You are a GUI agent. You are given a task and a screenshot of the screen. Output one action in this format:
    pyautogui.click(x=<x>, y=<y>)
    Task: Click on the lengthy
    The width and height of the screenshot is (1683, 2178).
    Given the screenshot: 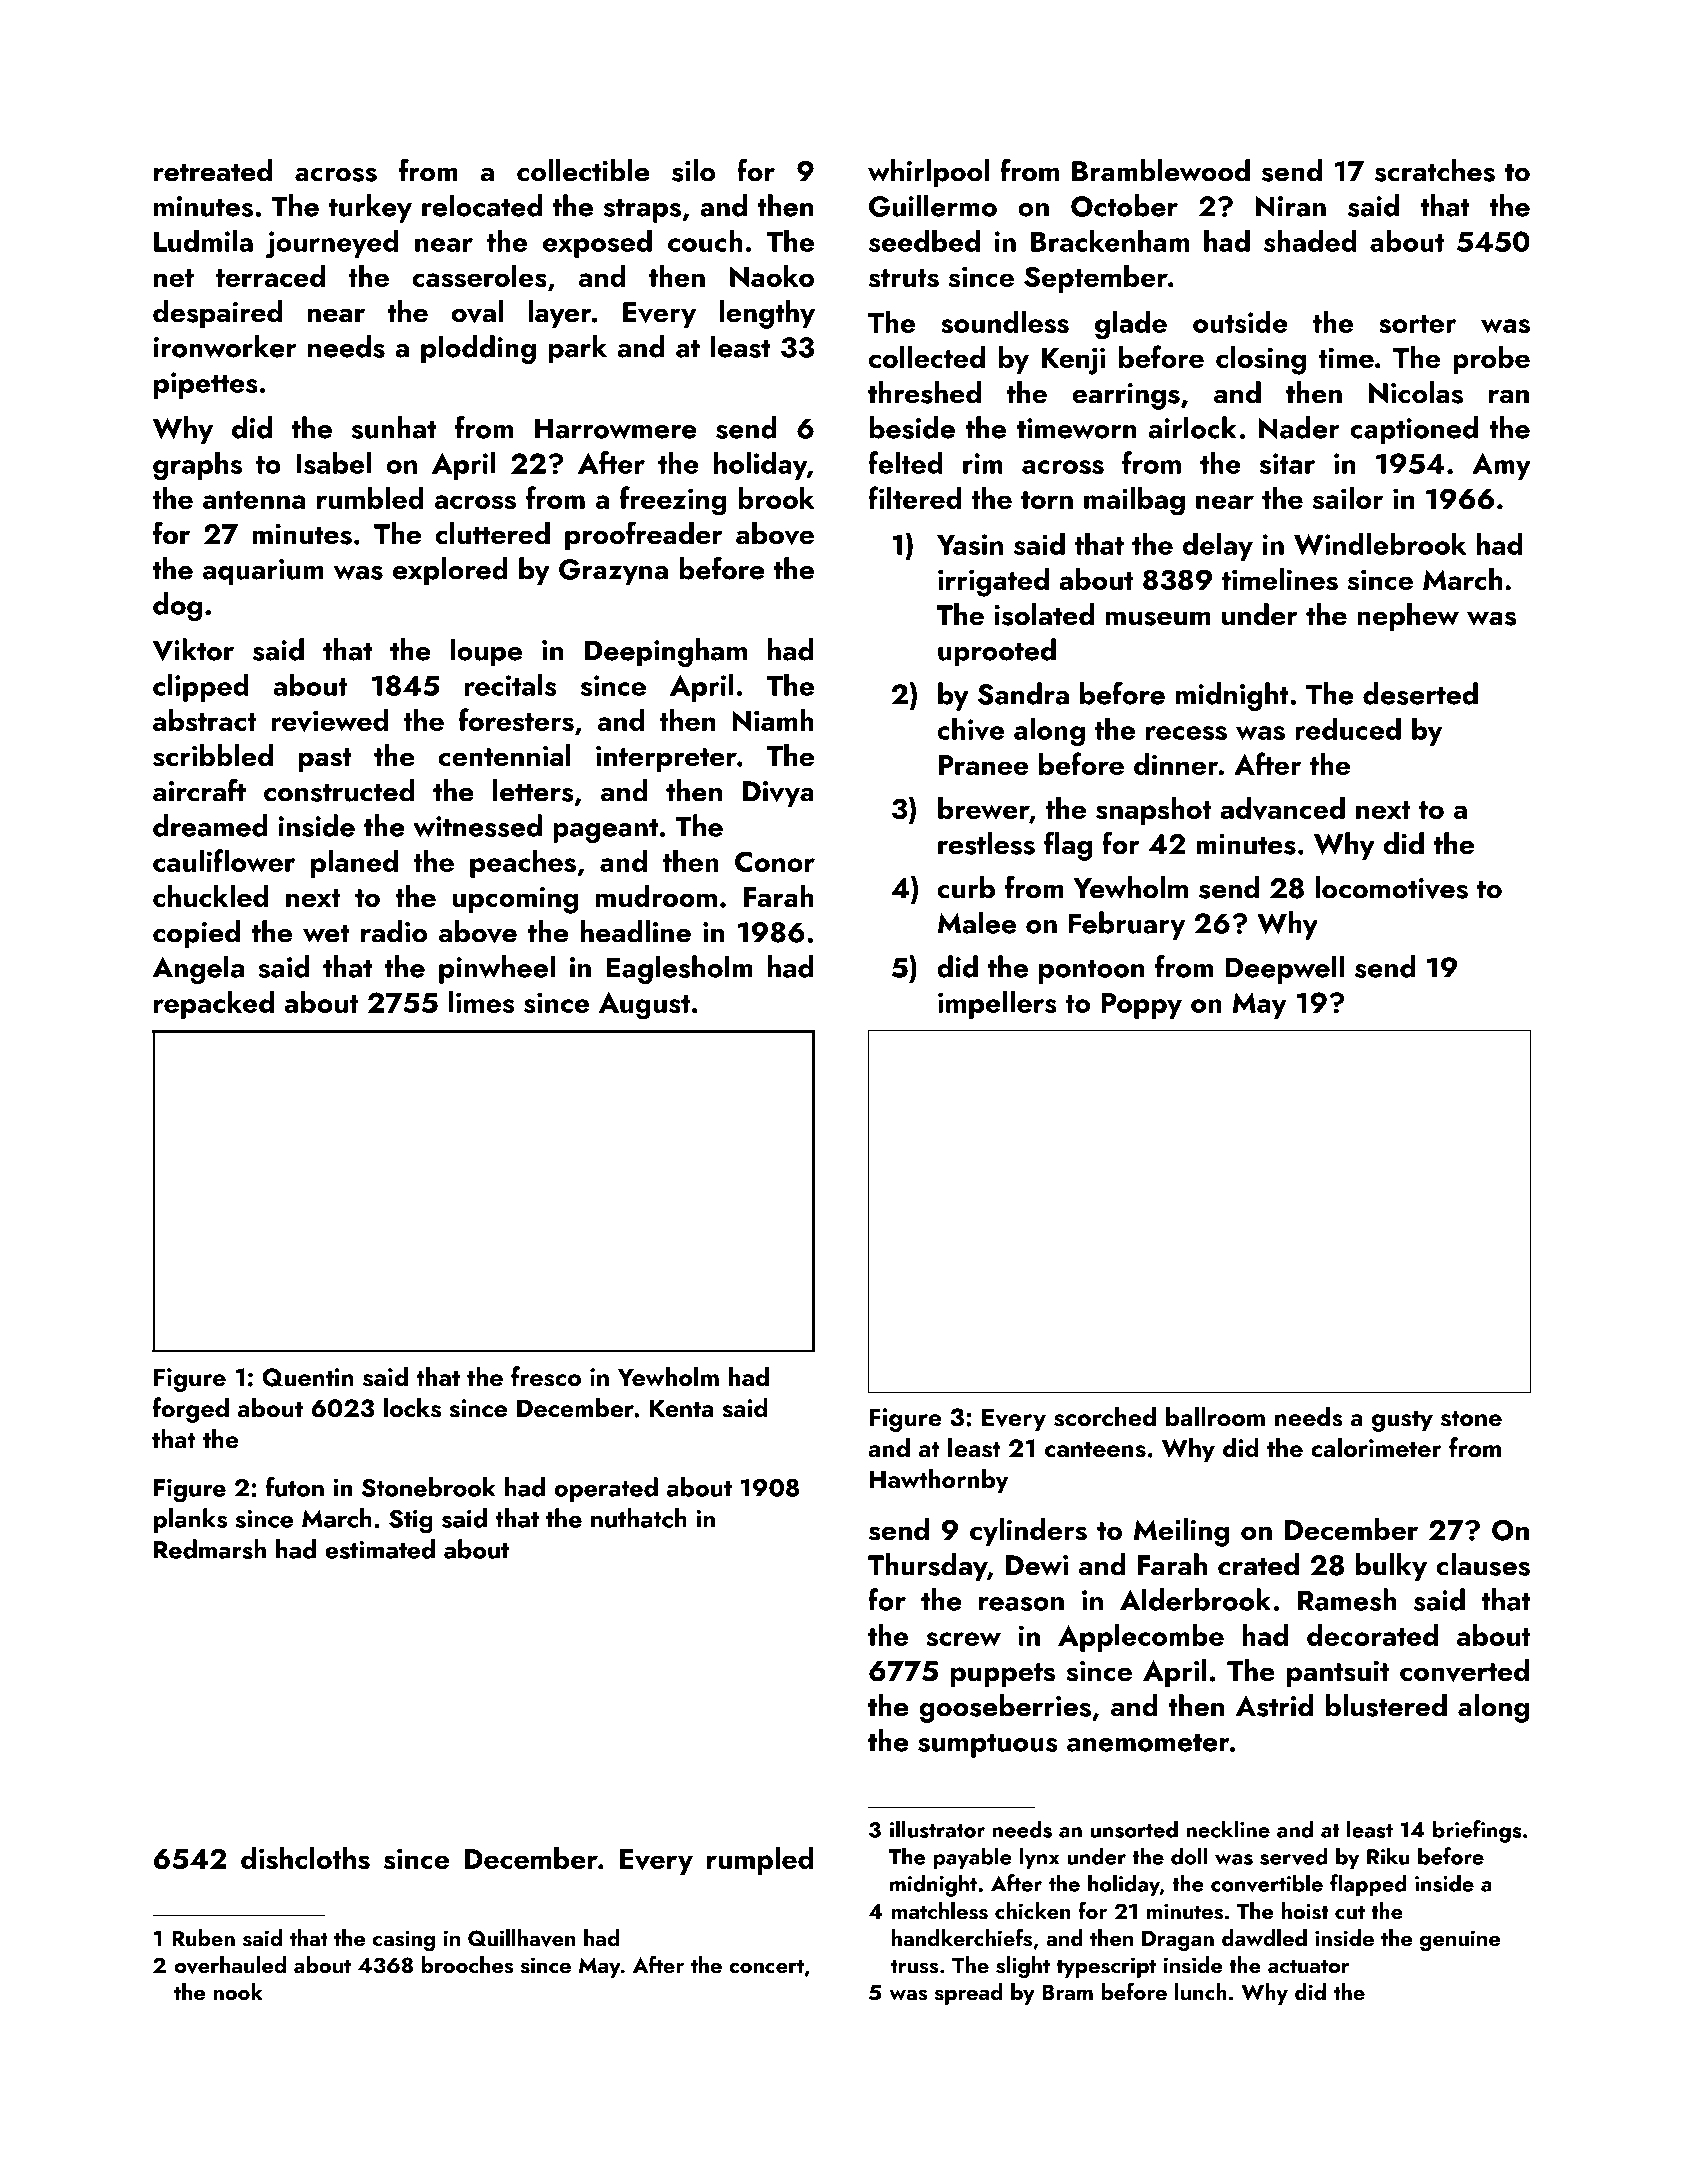 What is the action you would take?
    pyautogui.click(x=767, y=314)
